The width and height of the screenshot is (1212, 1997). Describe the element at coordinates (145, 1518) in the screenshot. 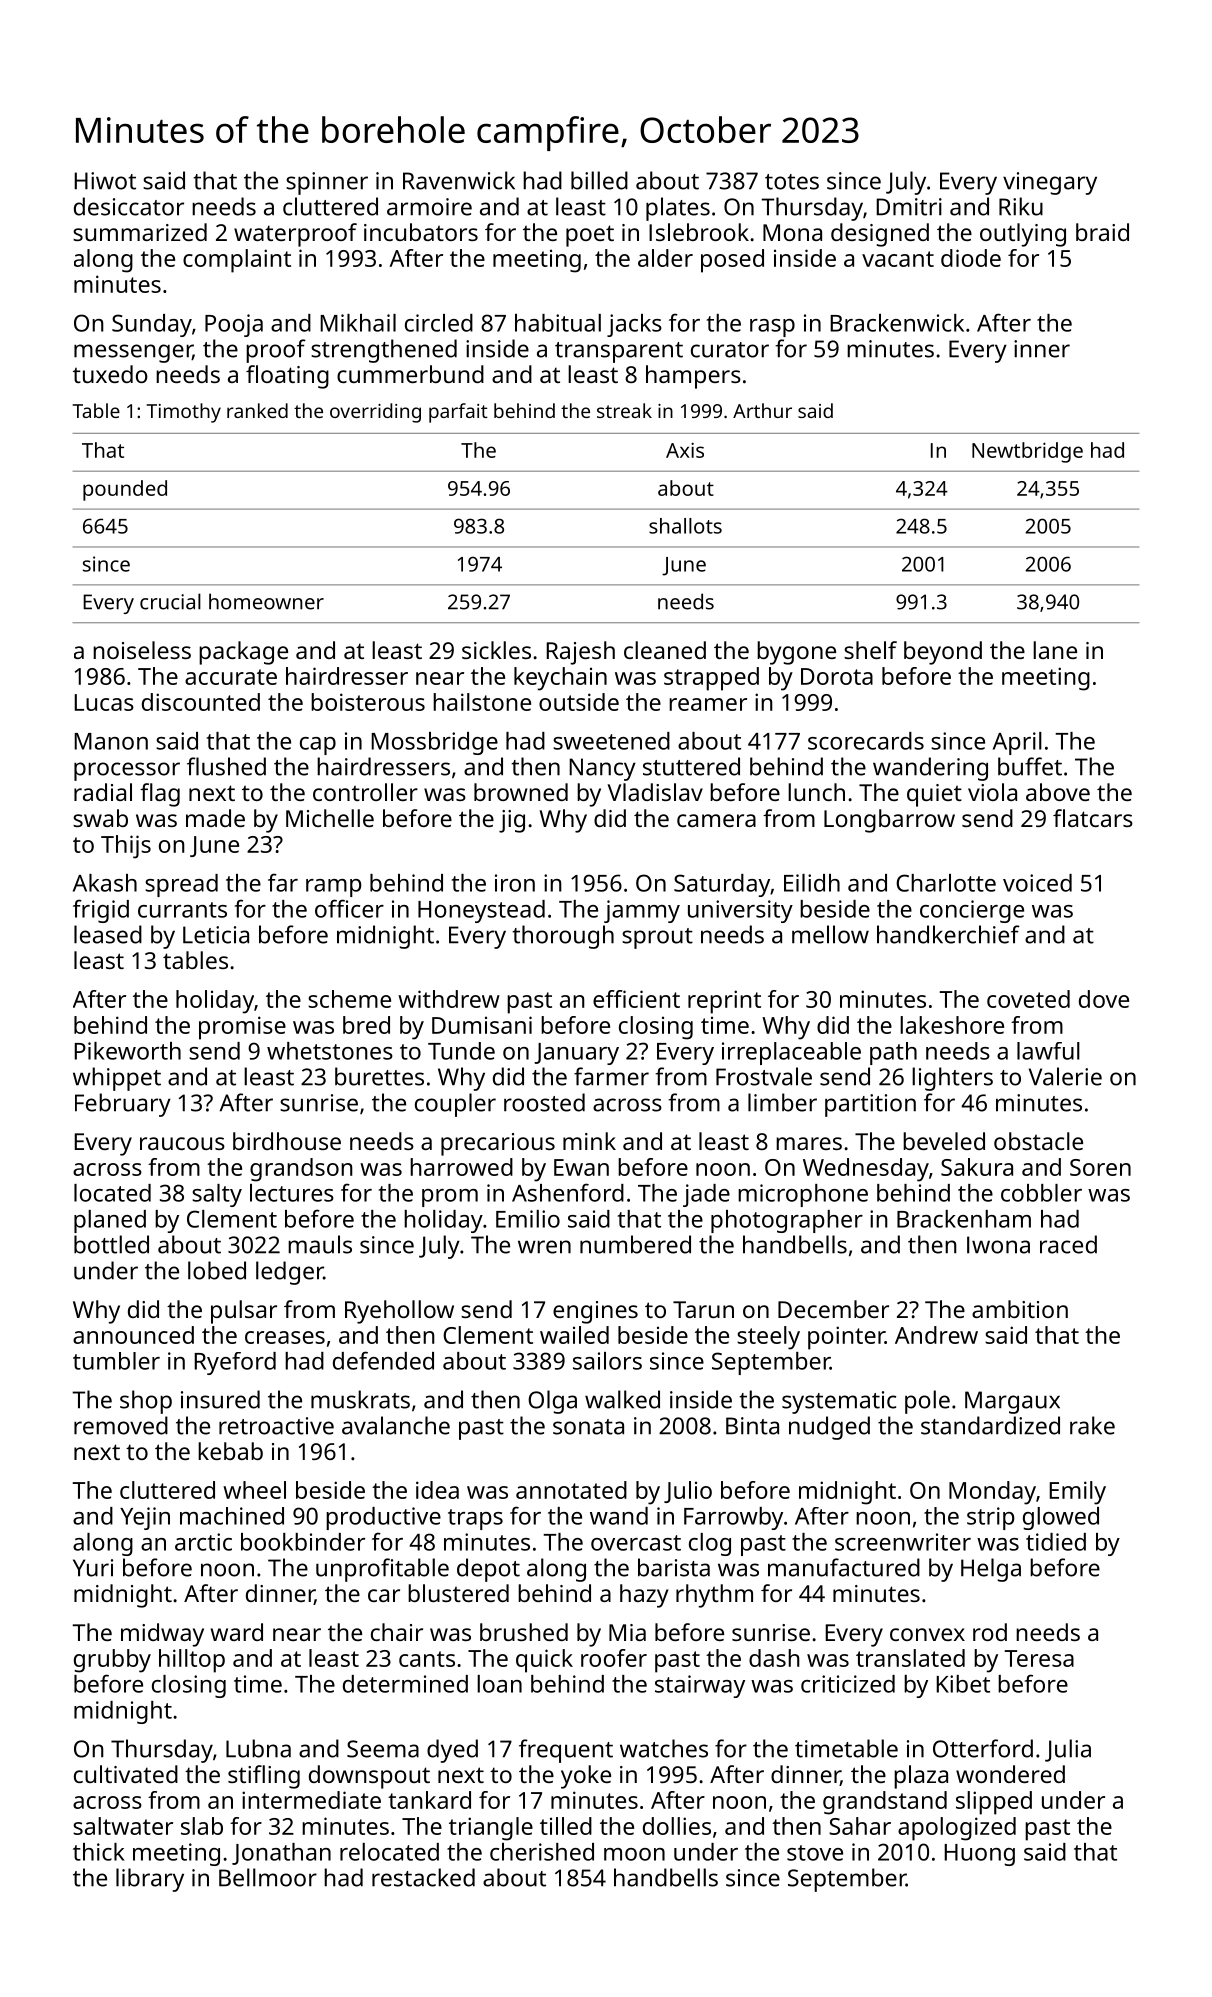

I see `Yejin` at that location.
